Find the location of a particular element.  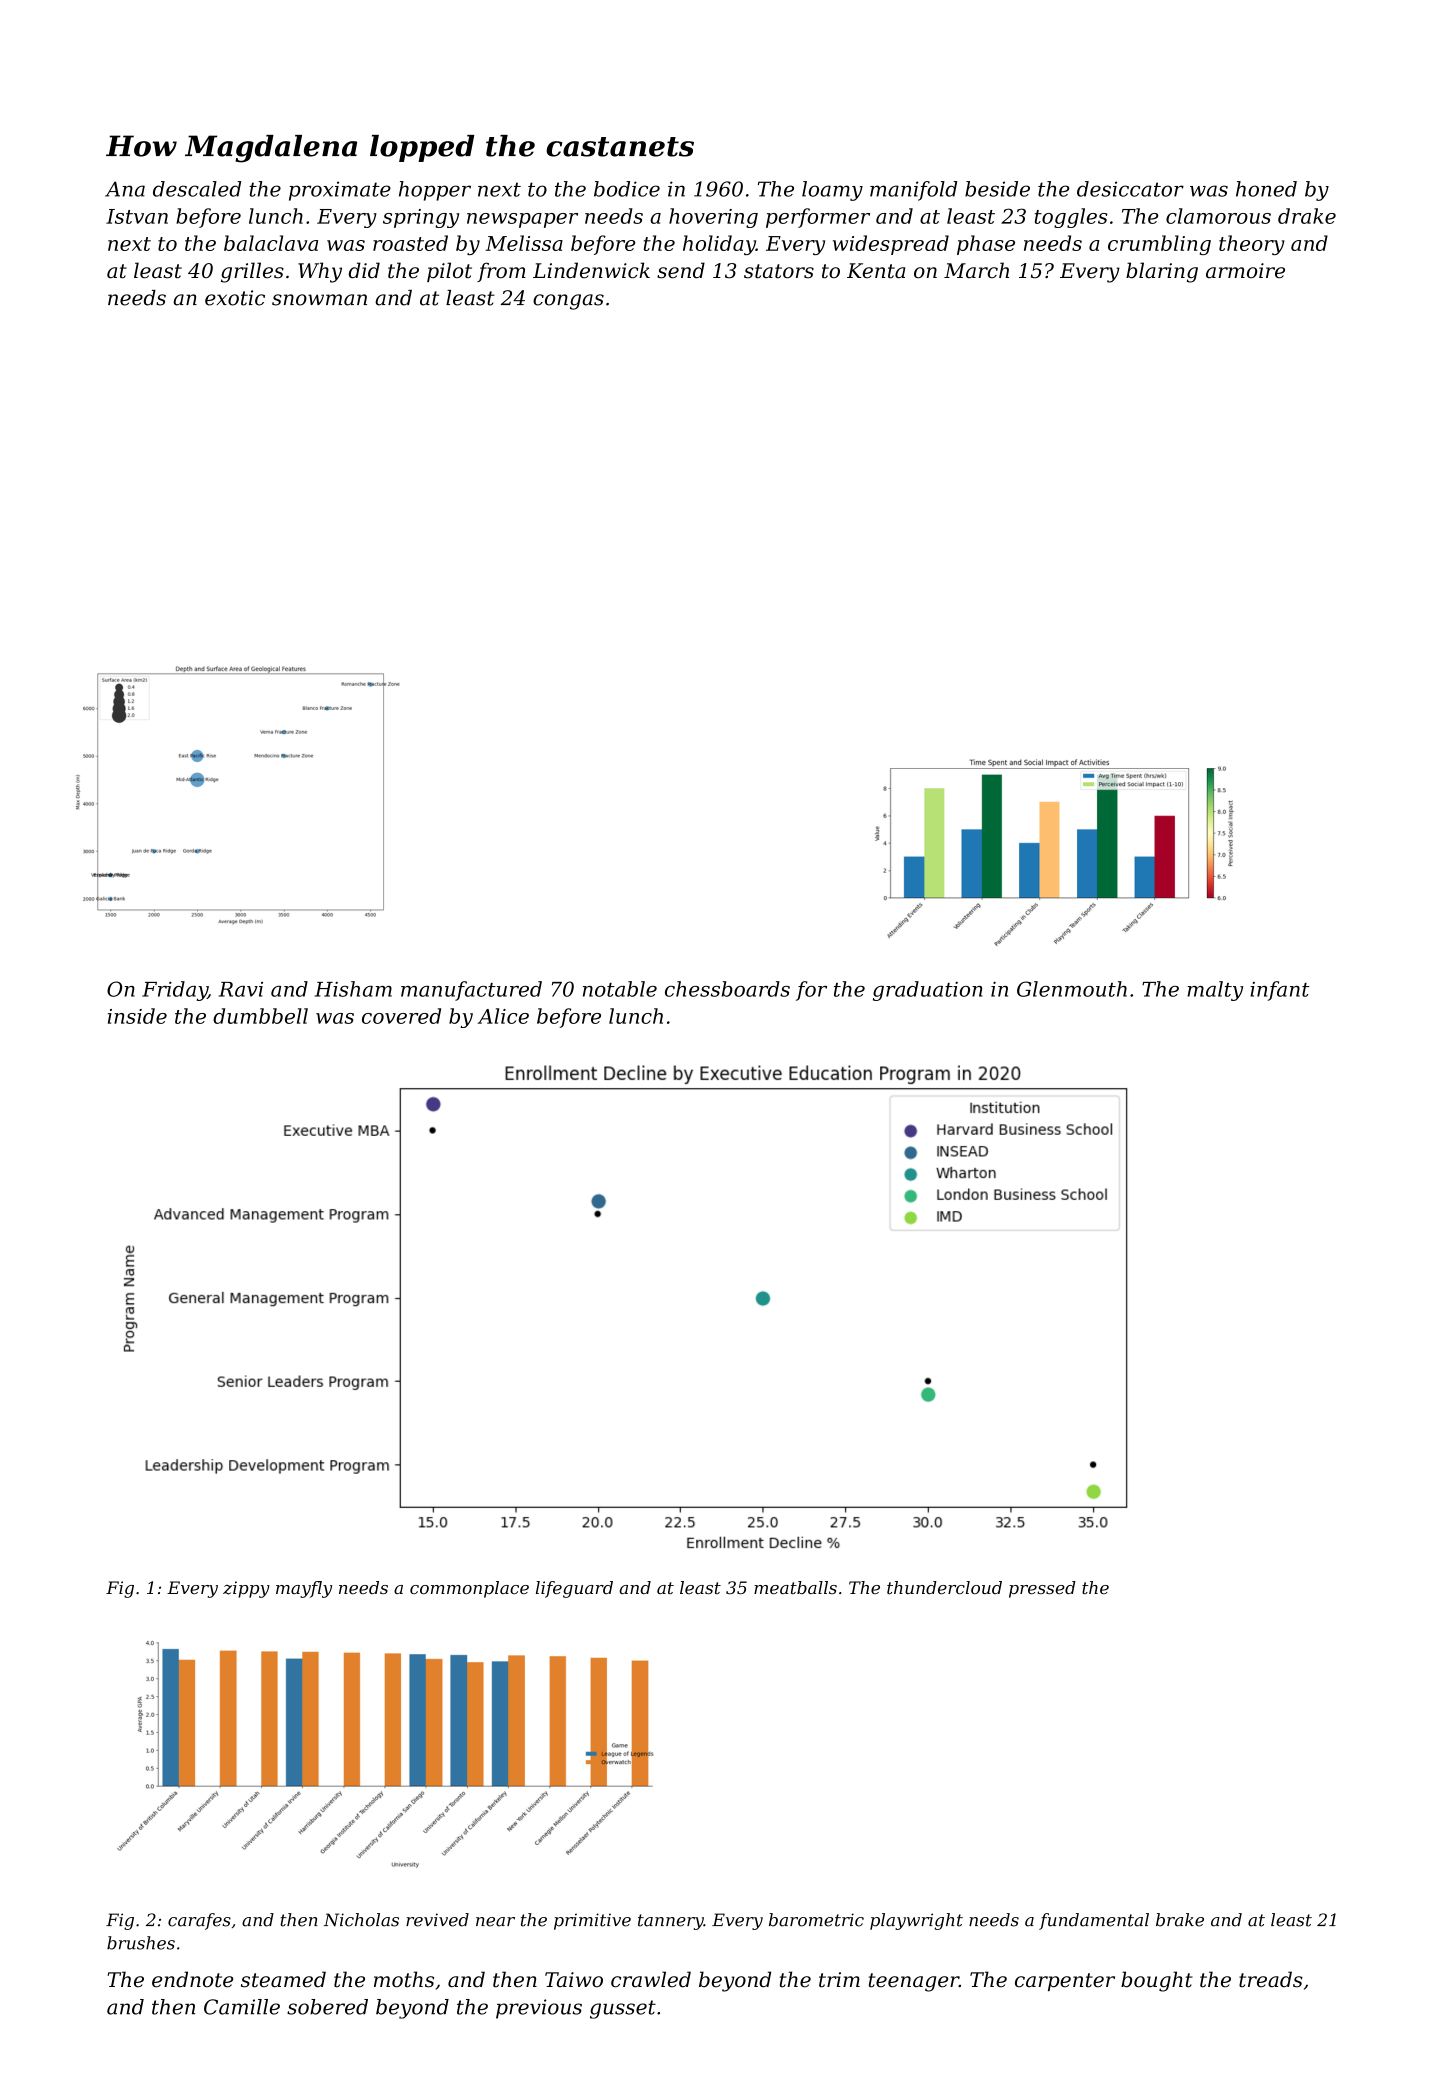

chessboards is located at coordinates (727, 989).
